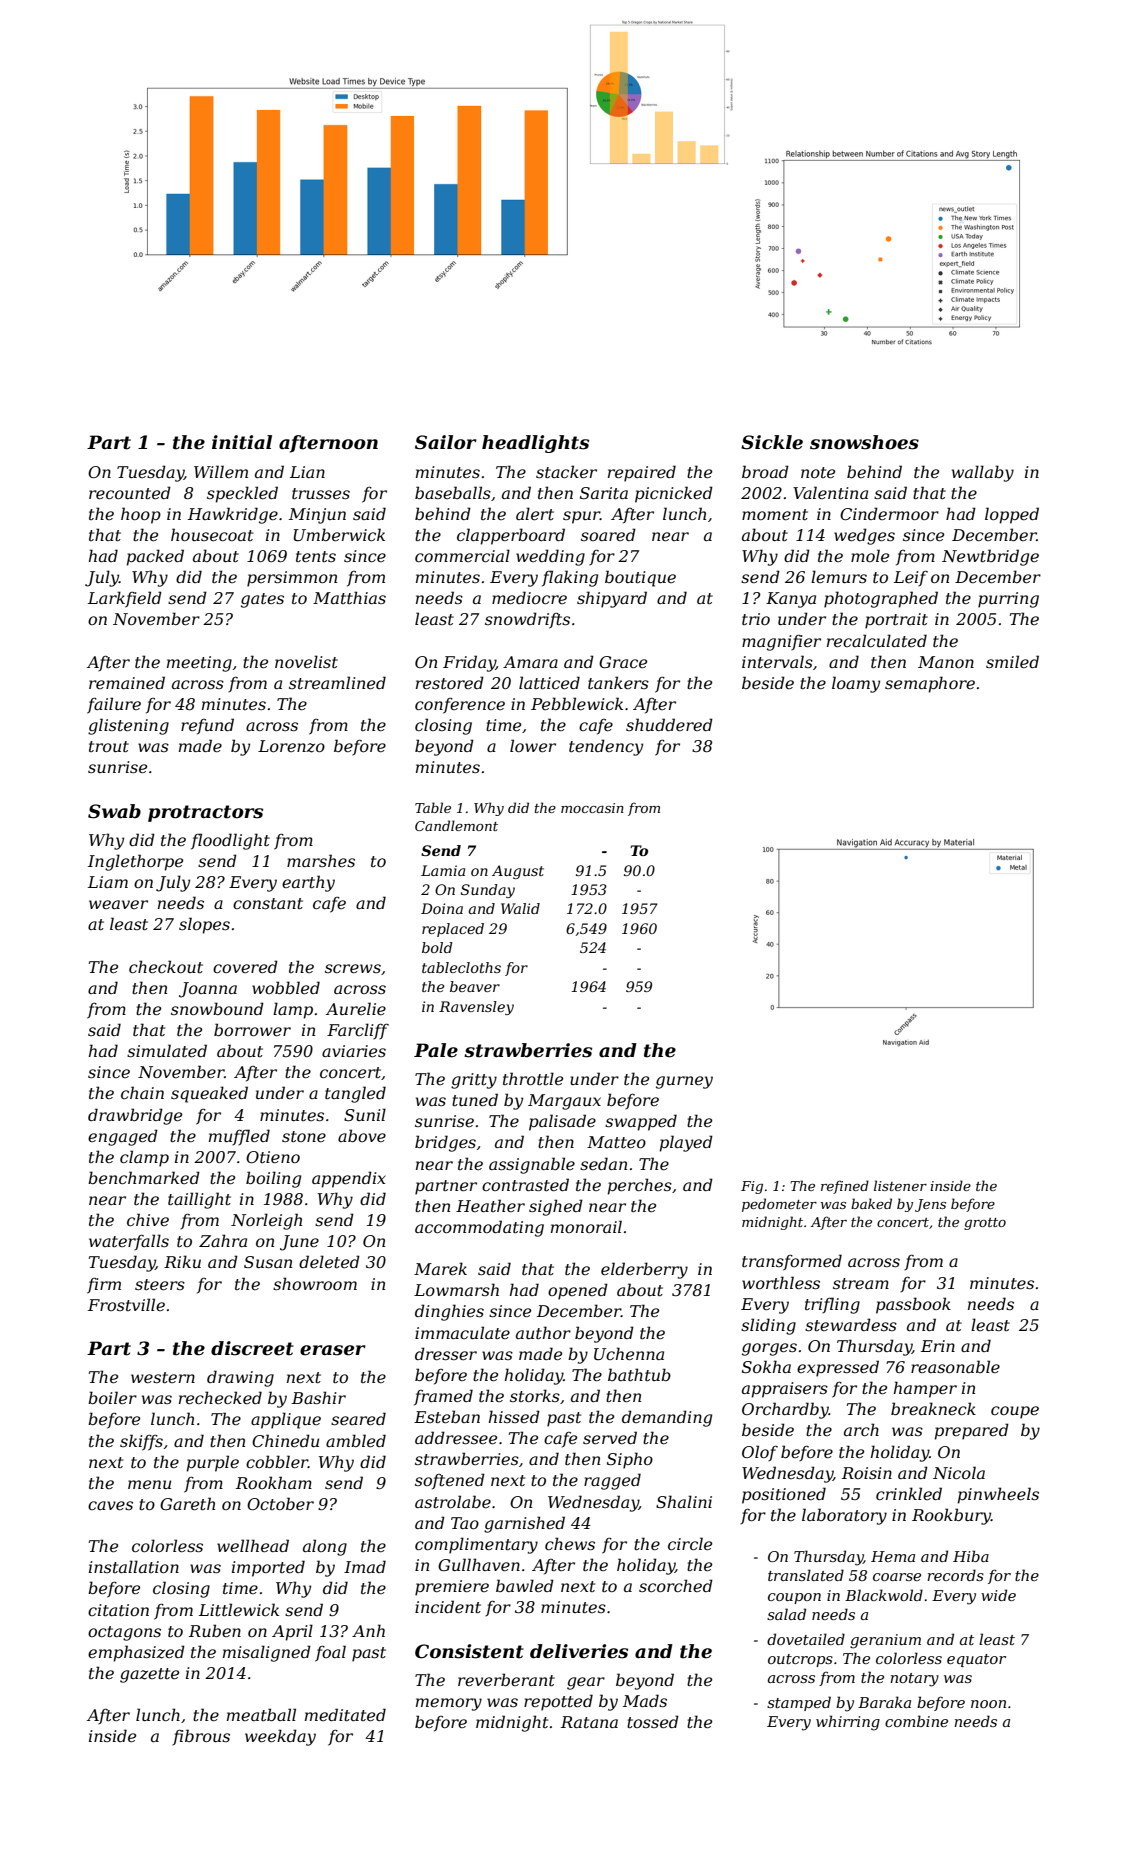 The width and height of the image is (1128, 1858). Describe the element at coordinates (592, 808) in the image. I see `moccasin` at that location.
